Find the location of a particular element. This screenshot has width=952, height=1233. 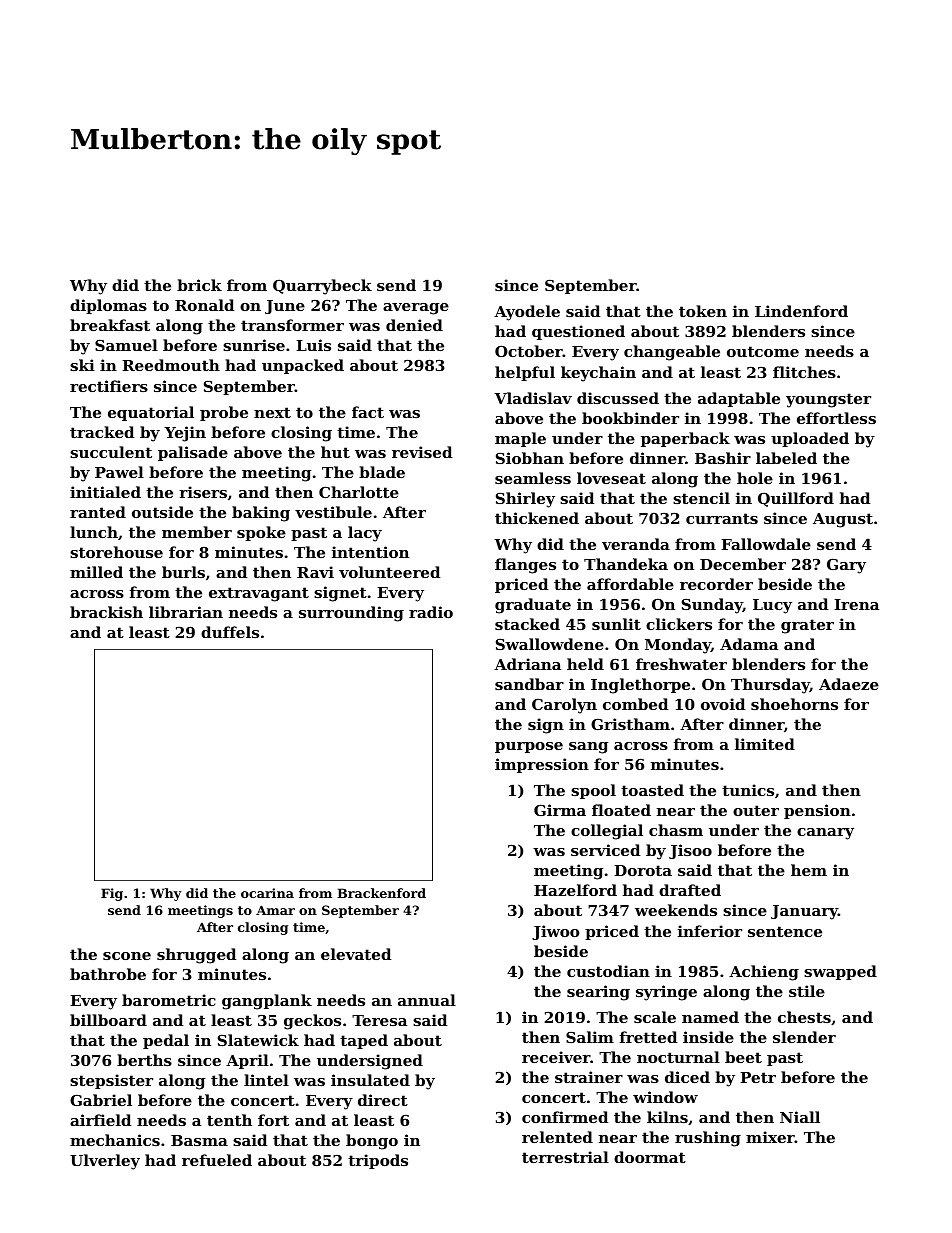

initialed is located at coordinates (105, 492).
